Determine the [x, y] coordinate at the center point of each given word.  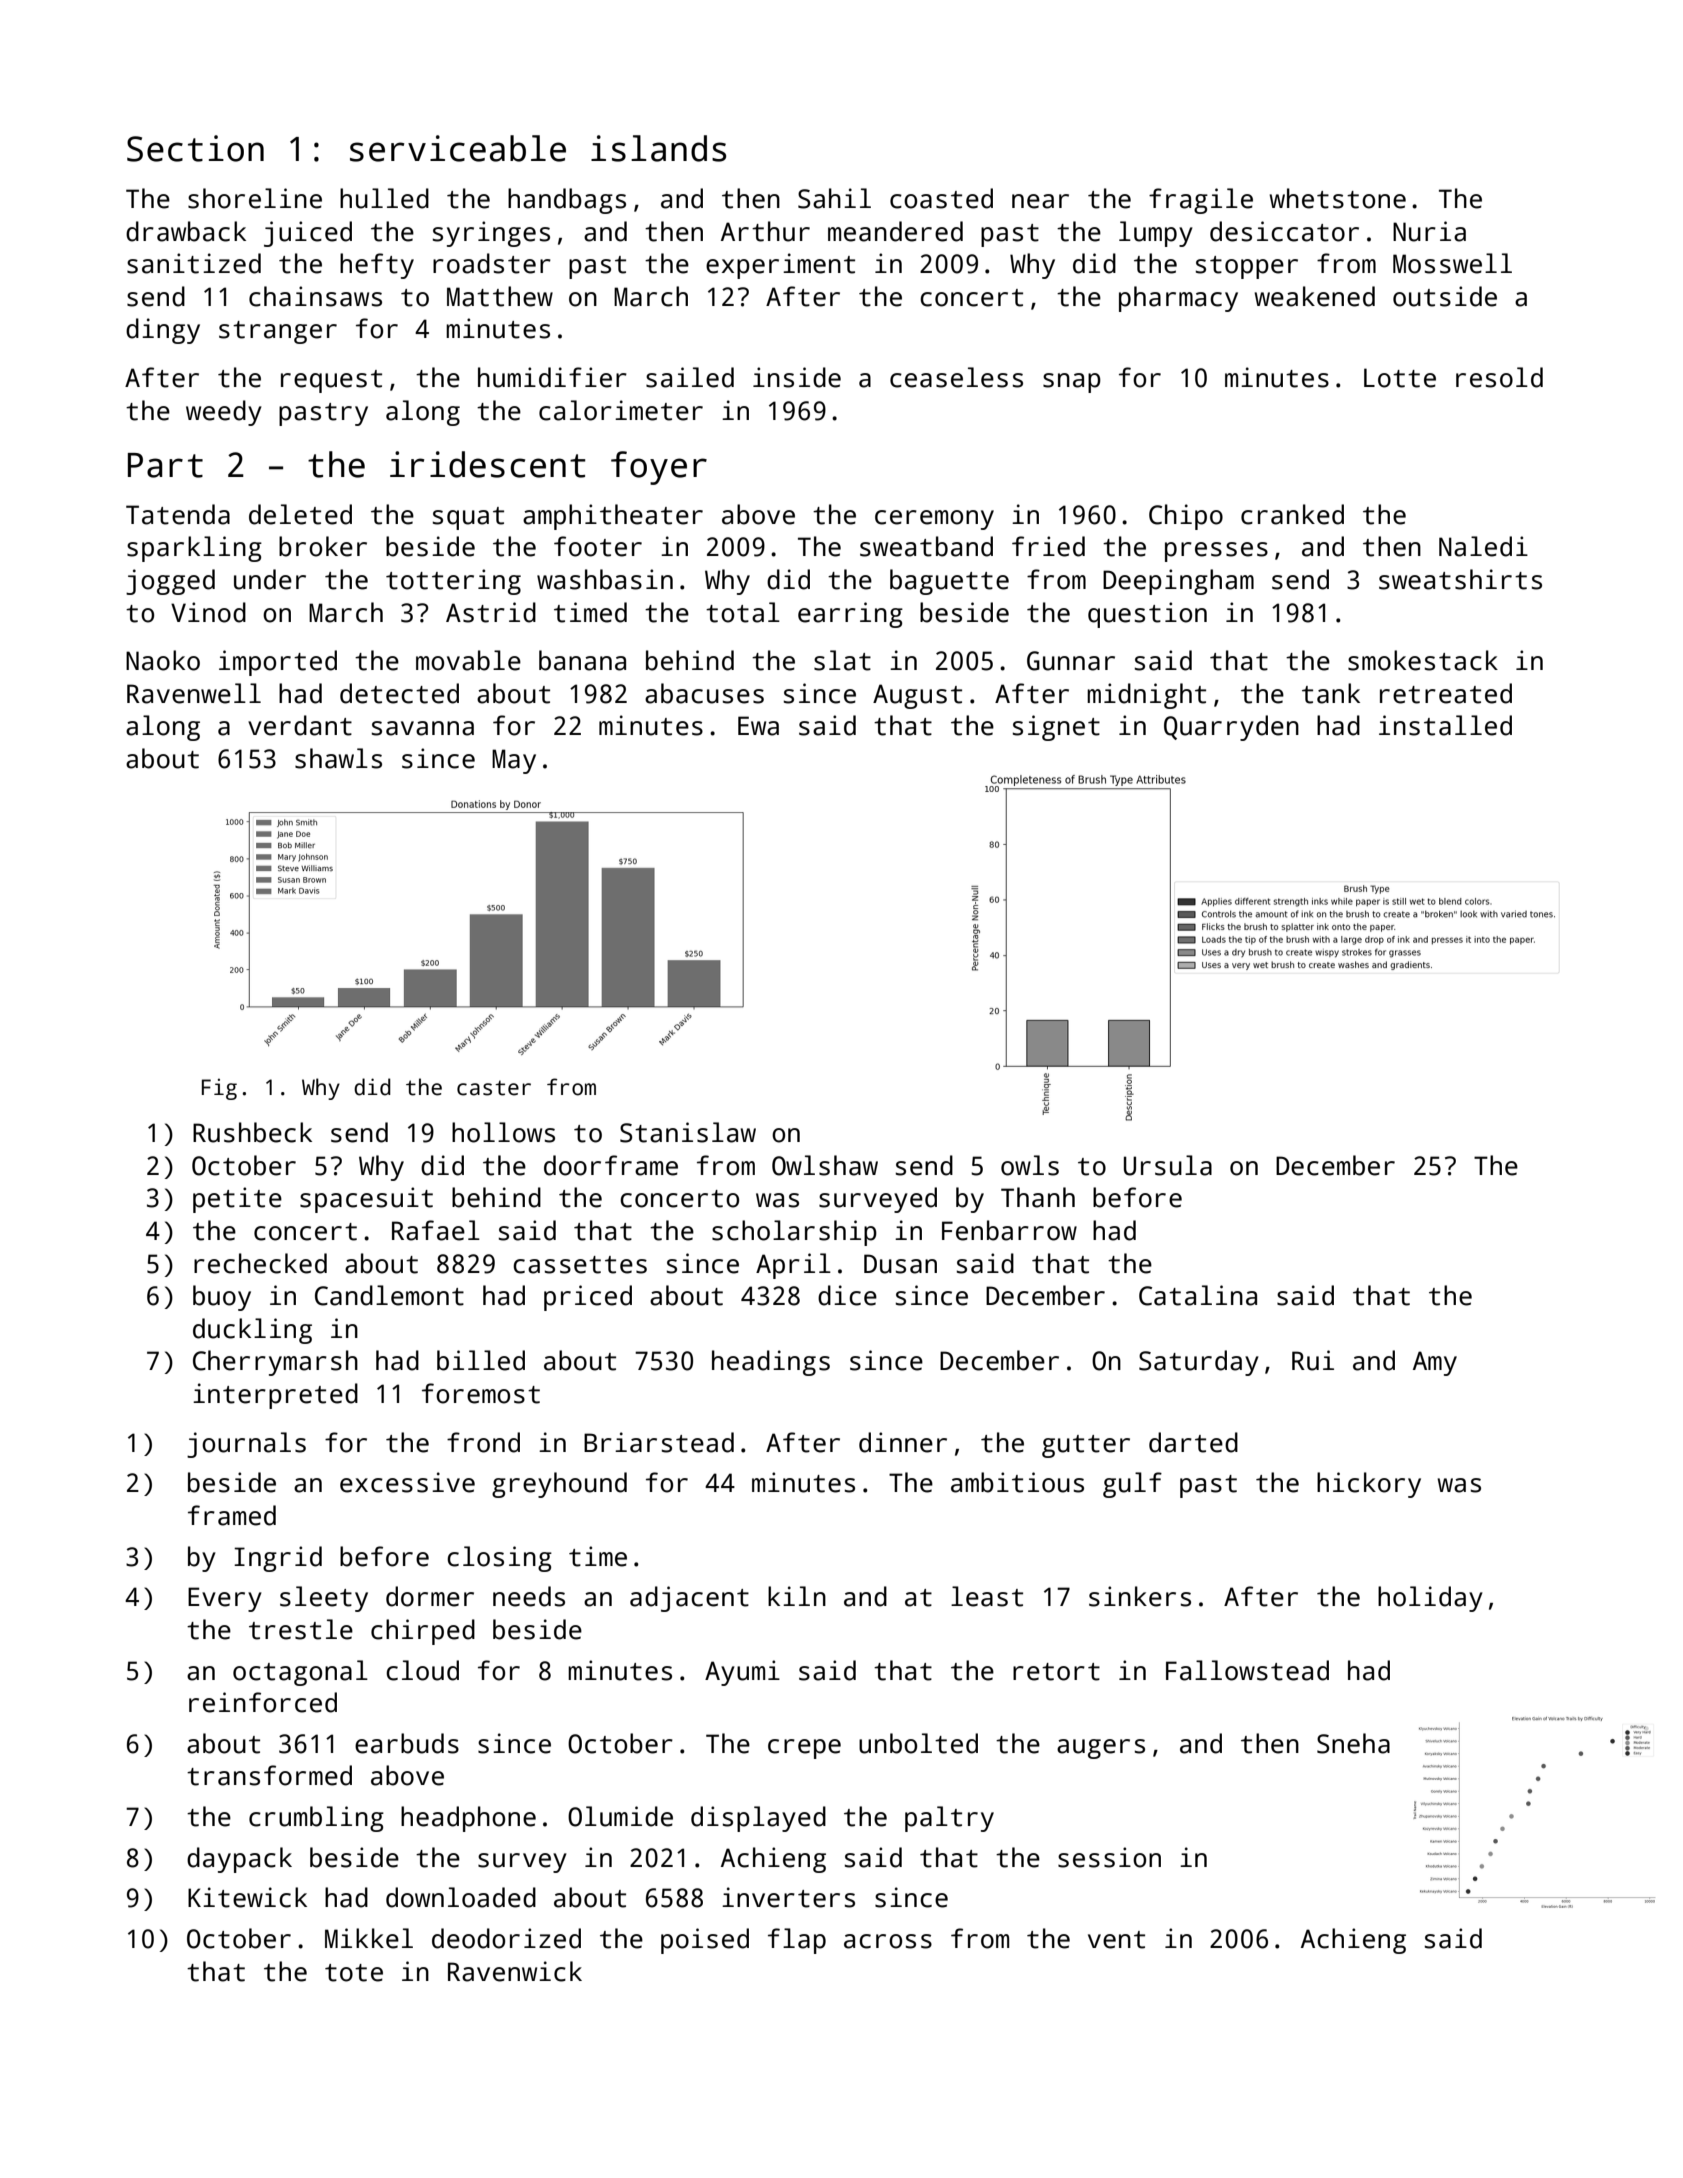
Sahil [834, 198]
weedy [224, 413]
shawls [338, 758]
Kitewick [247, 1897]
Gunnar [1071, 661]
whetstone [1337, 198]
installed [1445, 725]
